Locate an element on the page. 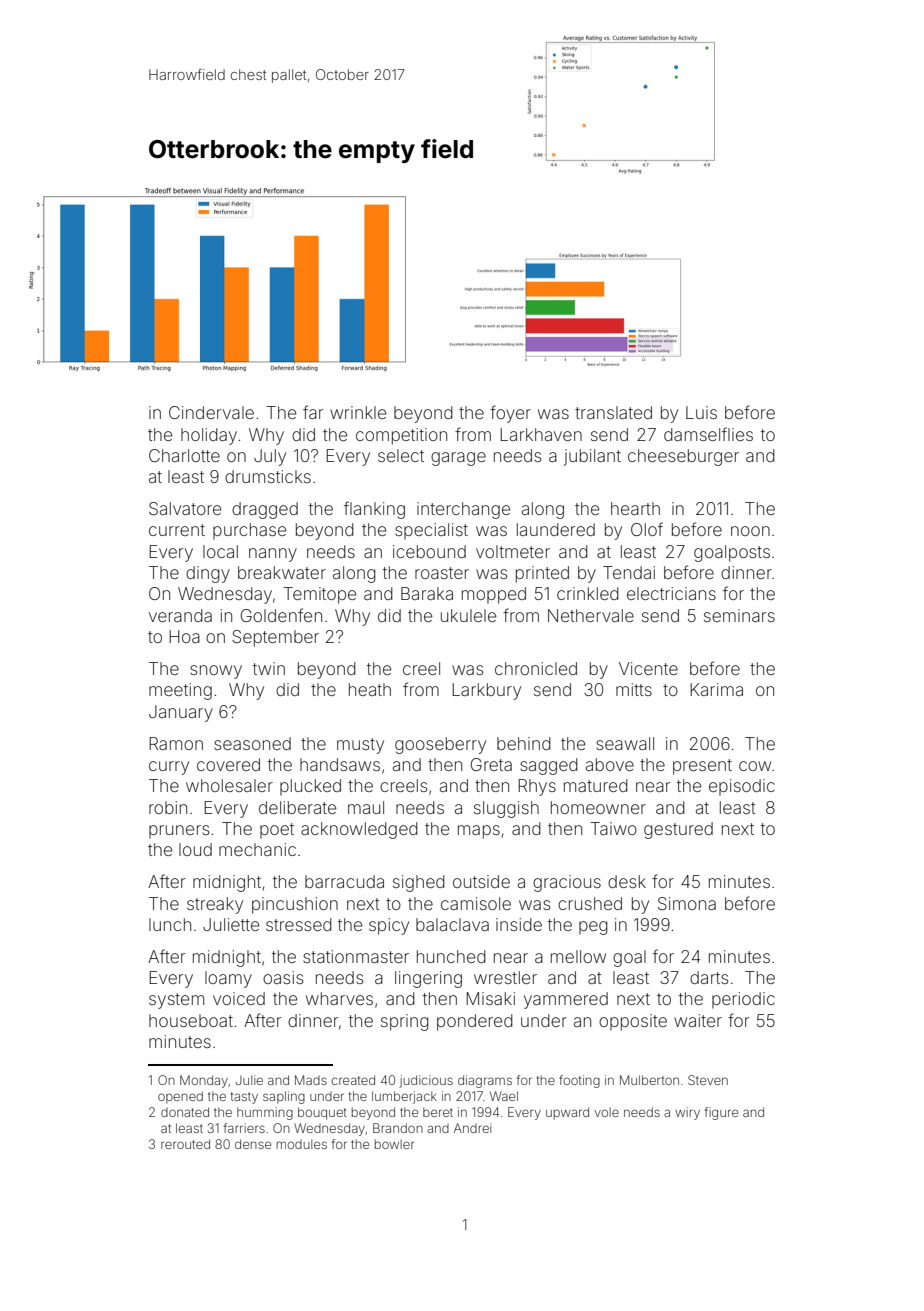 The height and width of the page is (1311, 924). Wael is located at coordinates (504, 1096).
